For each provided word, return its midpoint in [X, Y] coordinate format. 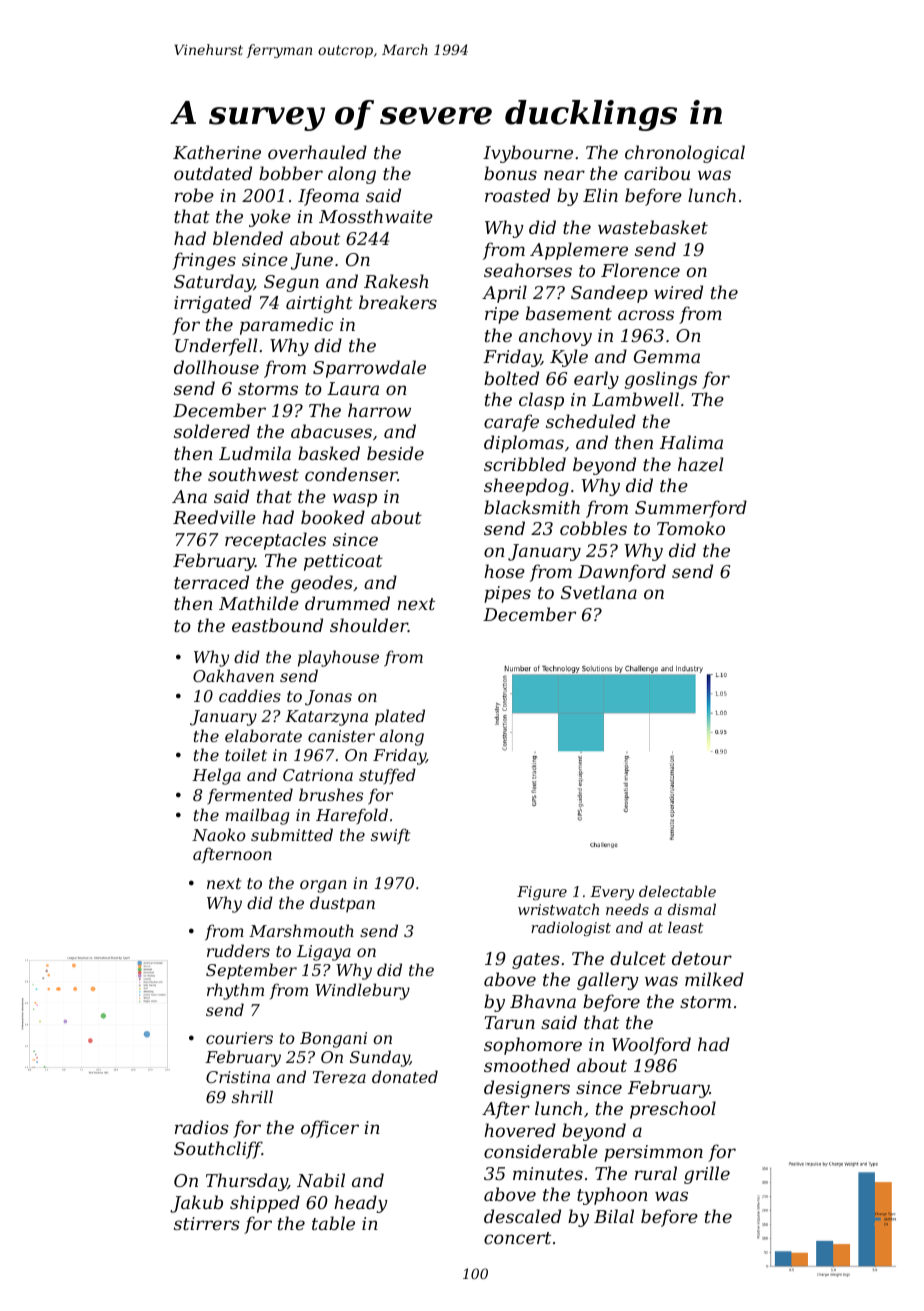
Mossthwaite [376, 216]
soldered [212, 431]
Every [612, 893]
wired [678, 292]
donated [405, 1076]
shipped [265, 1204]
